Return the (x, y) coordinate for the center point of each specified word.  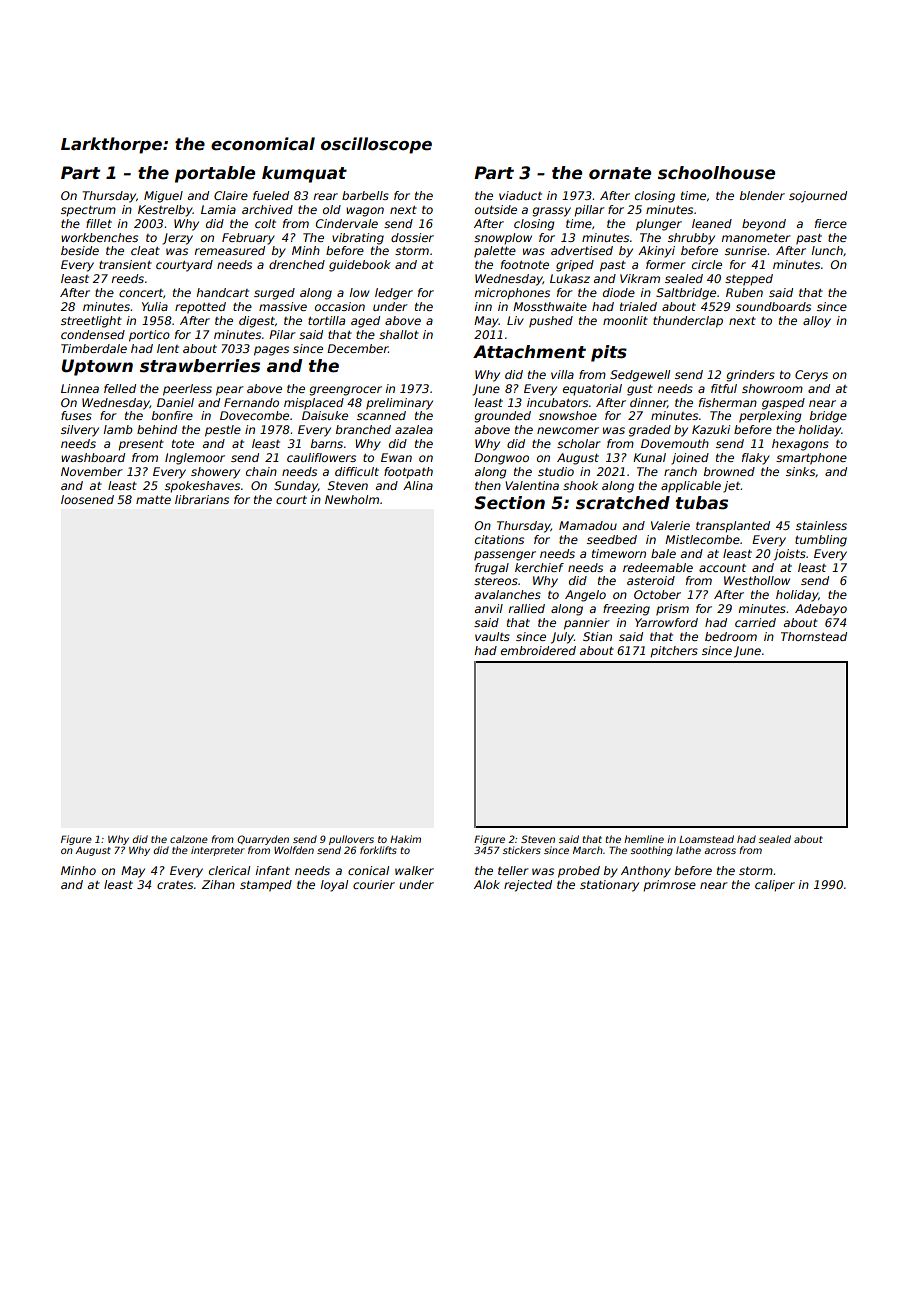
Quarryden (263, 840)
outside (496, 209)
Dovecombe (254, 415)
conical (368, 870)
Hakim (405, 839)
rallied (526, 608)
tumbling (821, 541)
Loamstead (706, 839)
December (357, 348)
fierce (831, 223)
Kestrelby (165, 211)
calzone (189, 839)
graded (650, 431)
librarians (202, 499)
